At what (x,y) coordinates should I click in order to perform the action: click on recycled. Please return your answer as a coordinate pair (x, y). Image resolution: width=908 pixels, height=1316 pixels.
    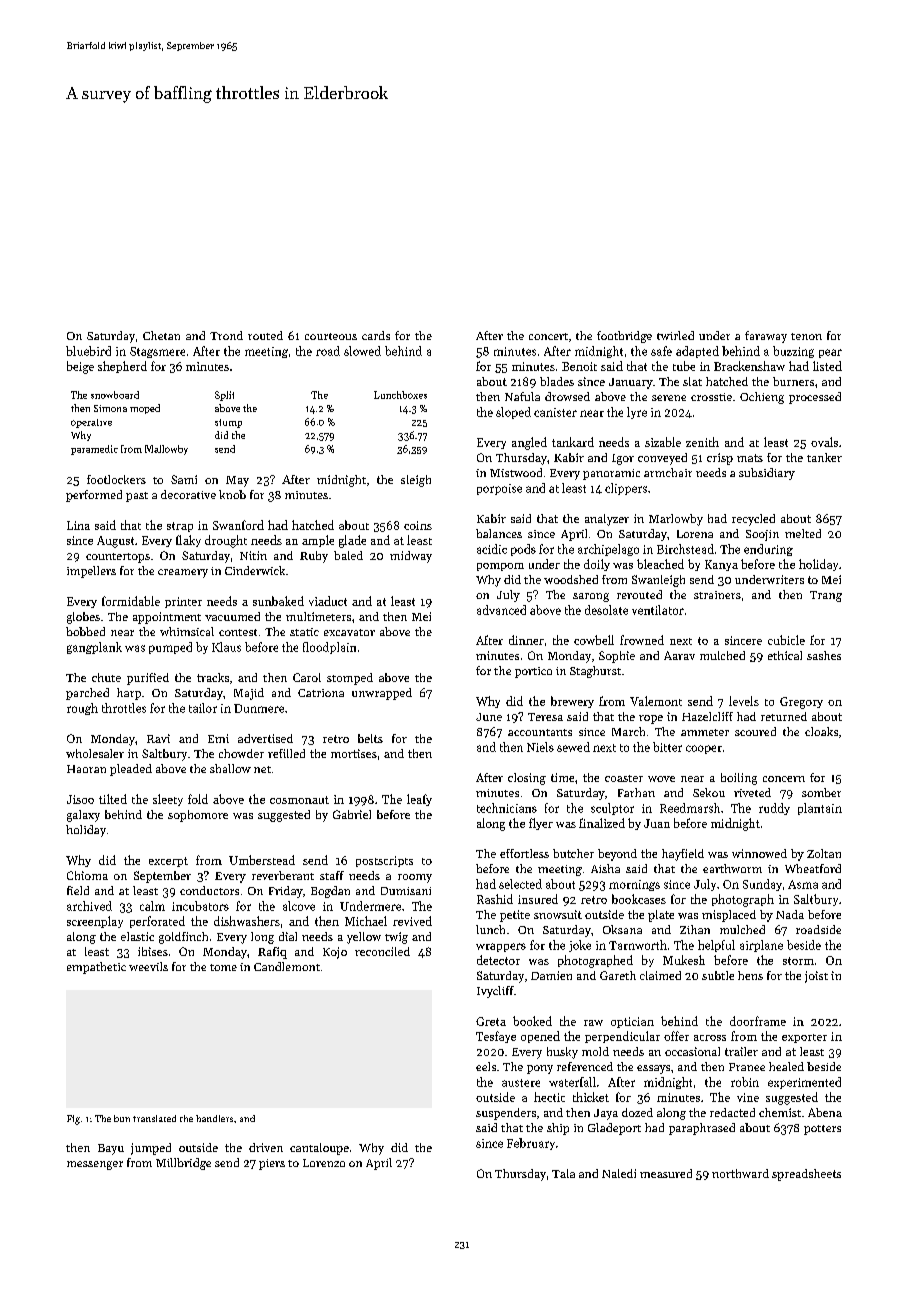
    Looking at the image, I should click on (753, 520).
